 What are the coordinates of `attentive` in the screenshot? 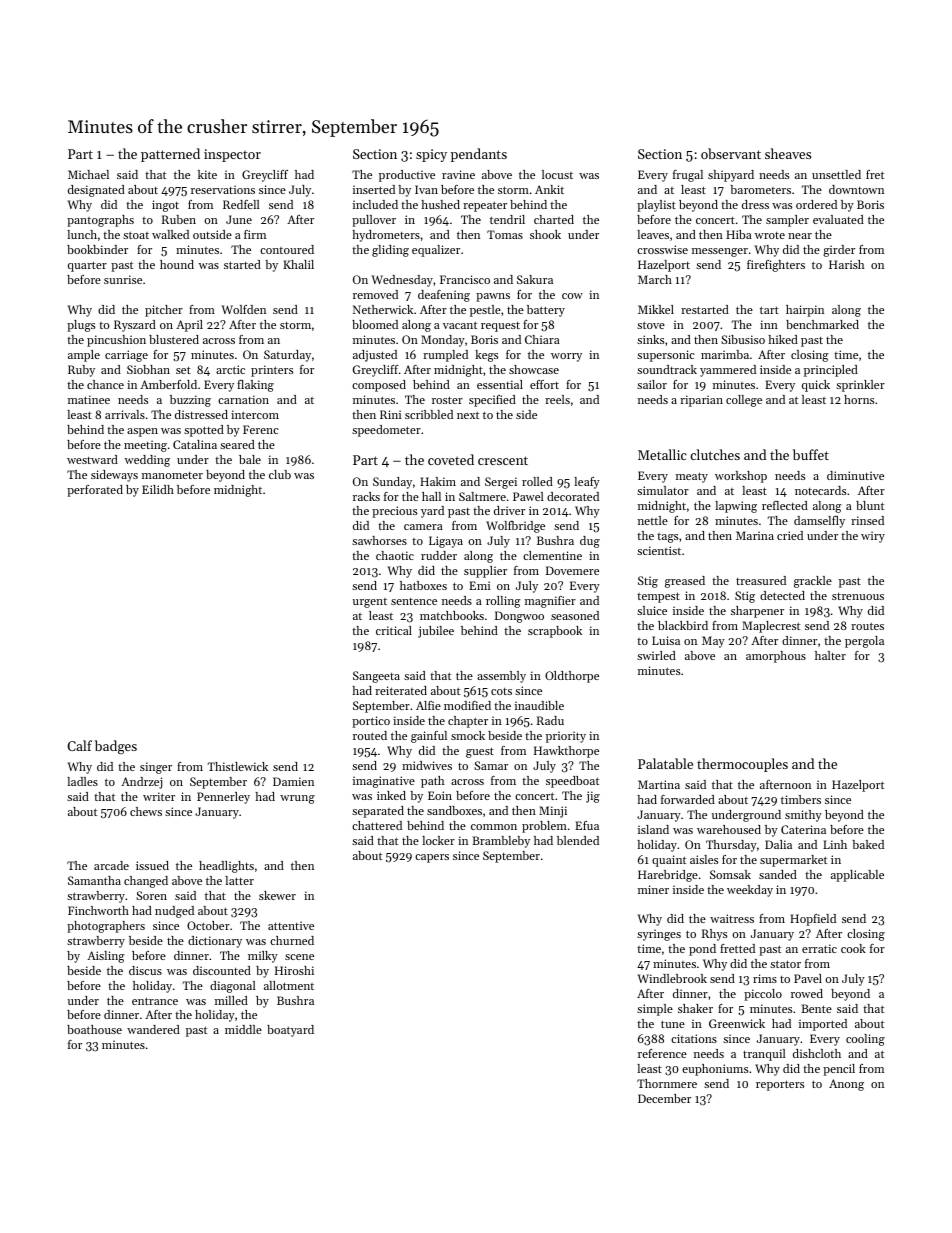 It's located at (291, 925).
